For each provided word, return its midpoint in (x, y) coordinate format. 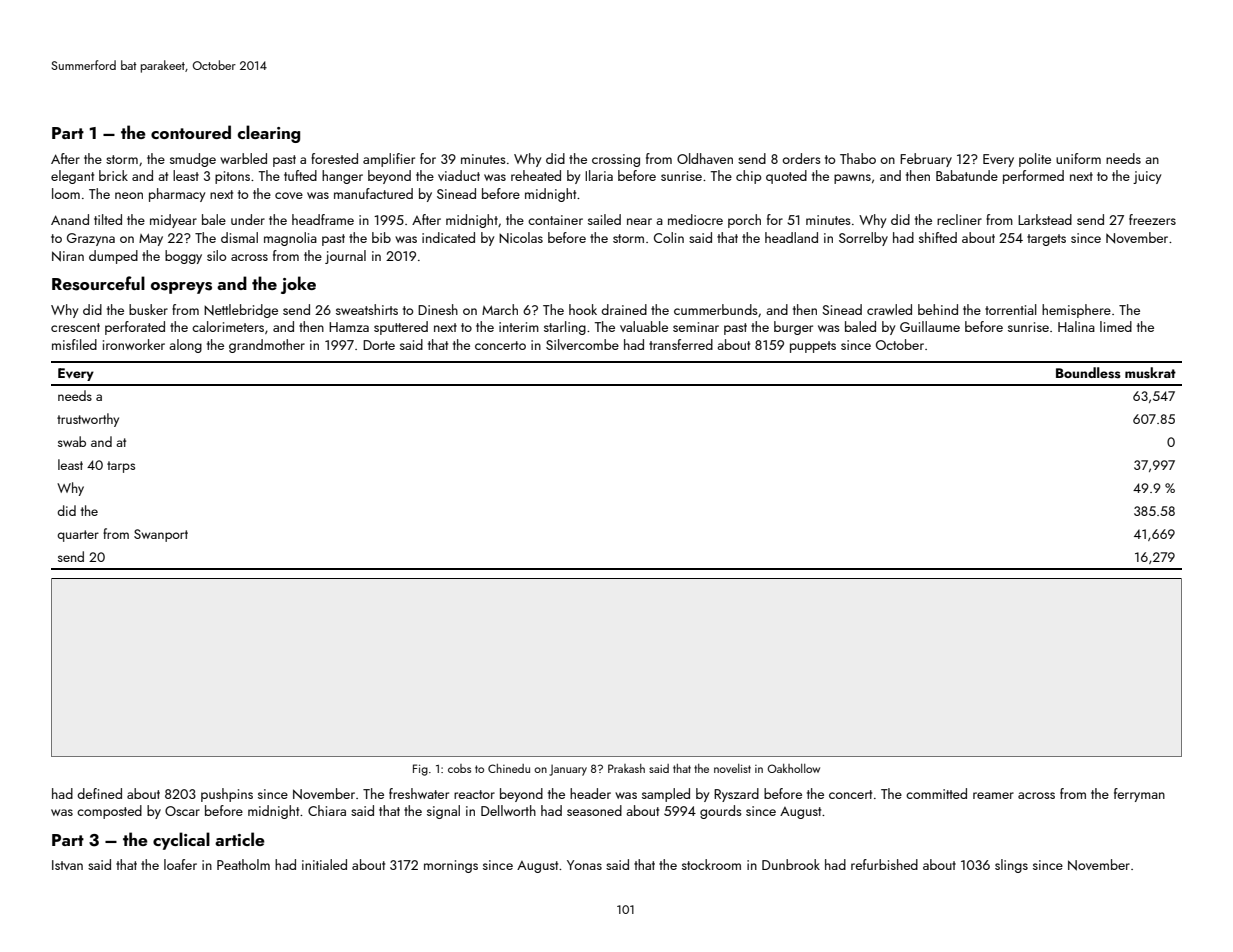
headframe (323, 219)
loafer (180, 864)
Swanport (161, 535)
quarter (78, 536)
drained (624, 309)
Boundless (1088, 373)
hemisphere (1076, 311)
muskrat (1150, 373)
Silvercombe (582, 344)
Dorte (379, 345)
